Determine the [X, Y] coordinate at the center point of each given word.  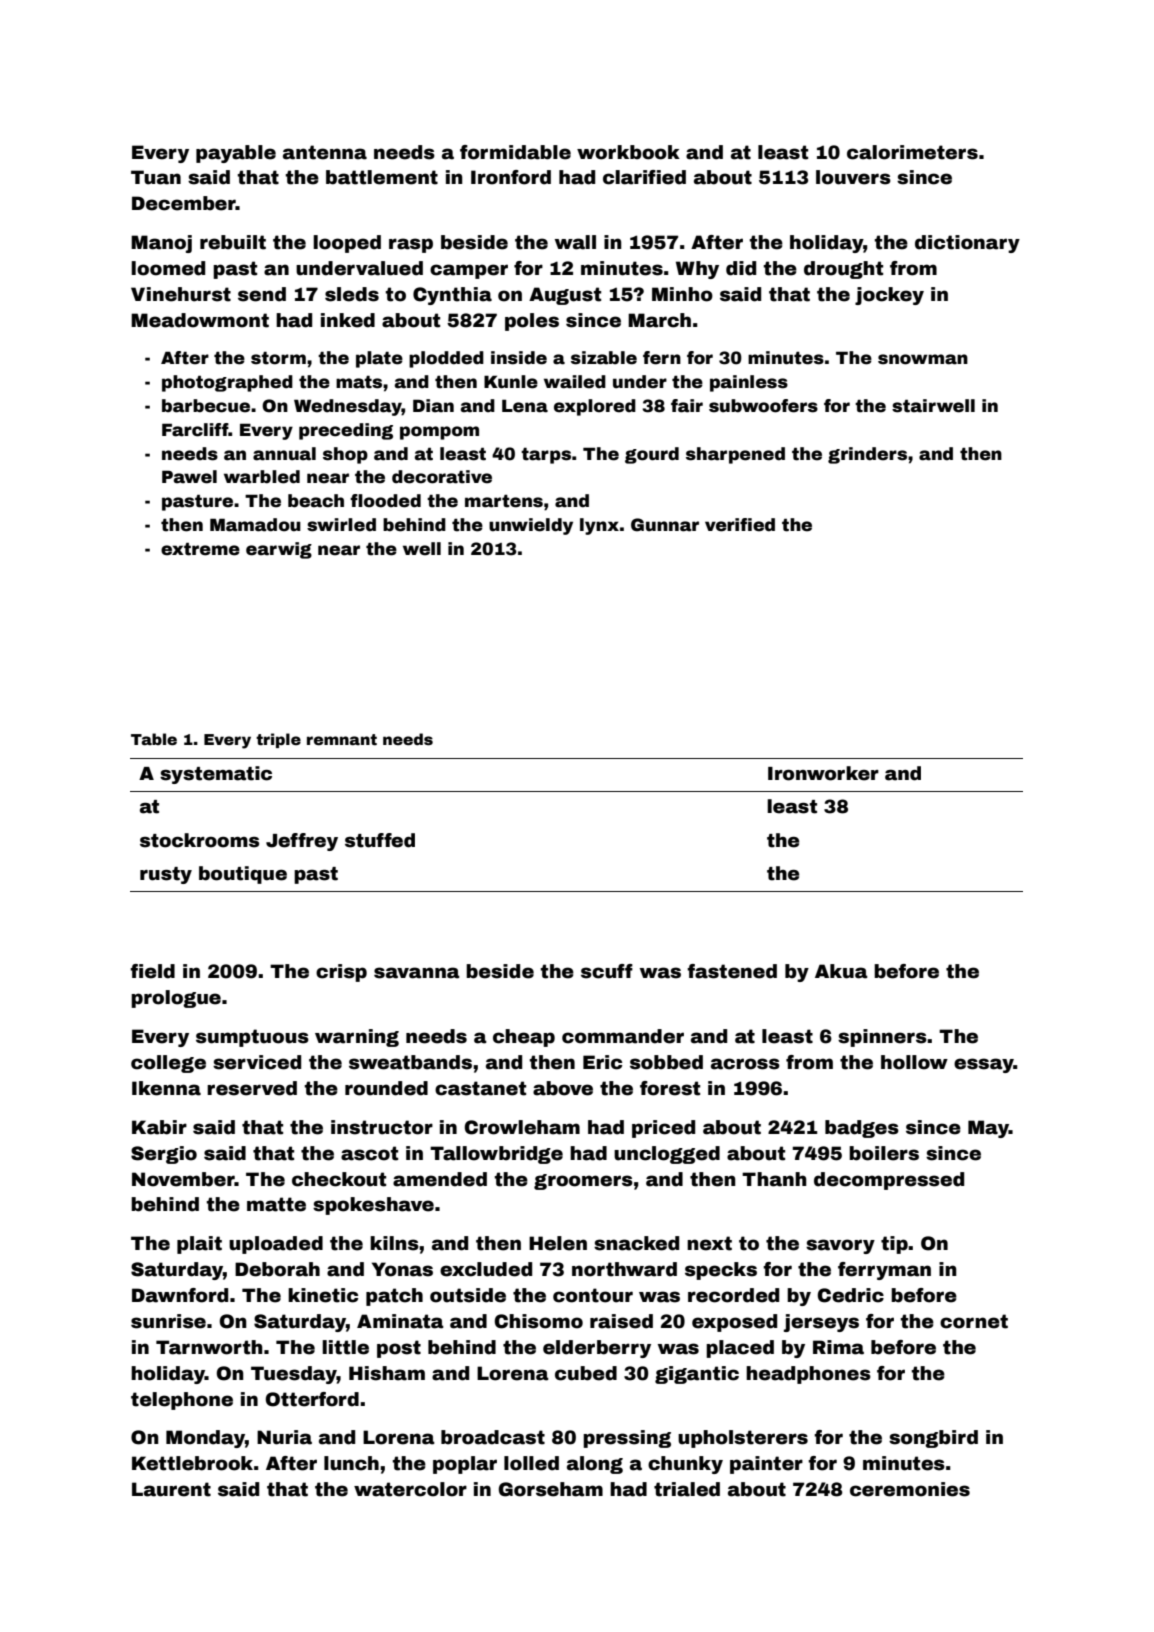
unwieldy [531, 526]
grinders [867, 455]
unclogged [667, 1155]
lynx [599, 526]
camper [469, 271]
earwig [279, 550]
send [262, 294]
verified [740, 525]
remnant [342, 739]
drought [843, 270]
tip [894, 1245]
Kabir [159, 1127]
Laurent [171, 1489]
